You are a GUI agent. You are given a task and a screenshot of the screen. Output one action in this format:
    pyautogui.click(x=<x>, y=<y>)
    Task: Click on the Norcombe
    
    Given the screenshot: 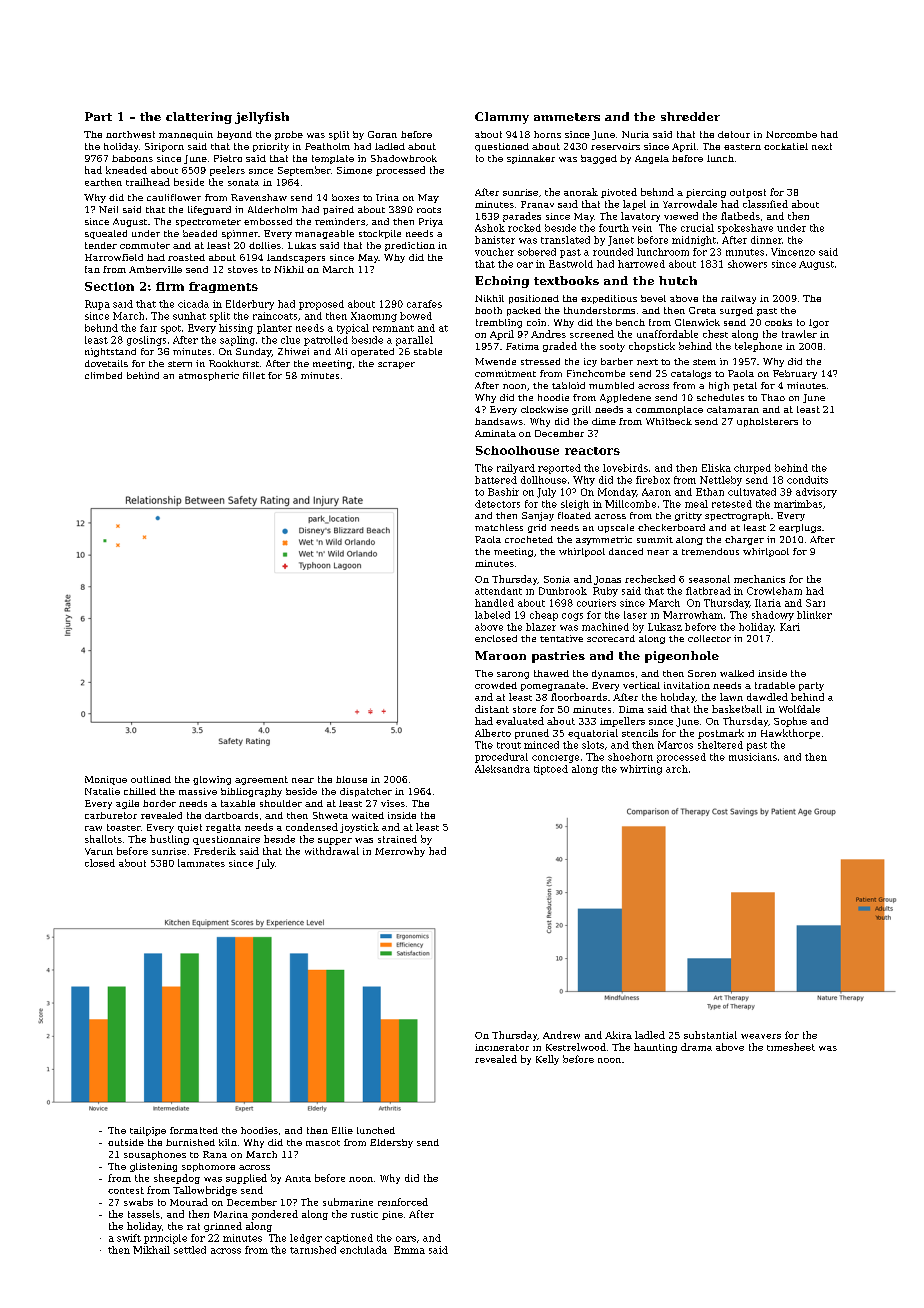 What is the action you would take?
    pyautogui.click(x=791, y=134)
